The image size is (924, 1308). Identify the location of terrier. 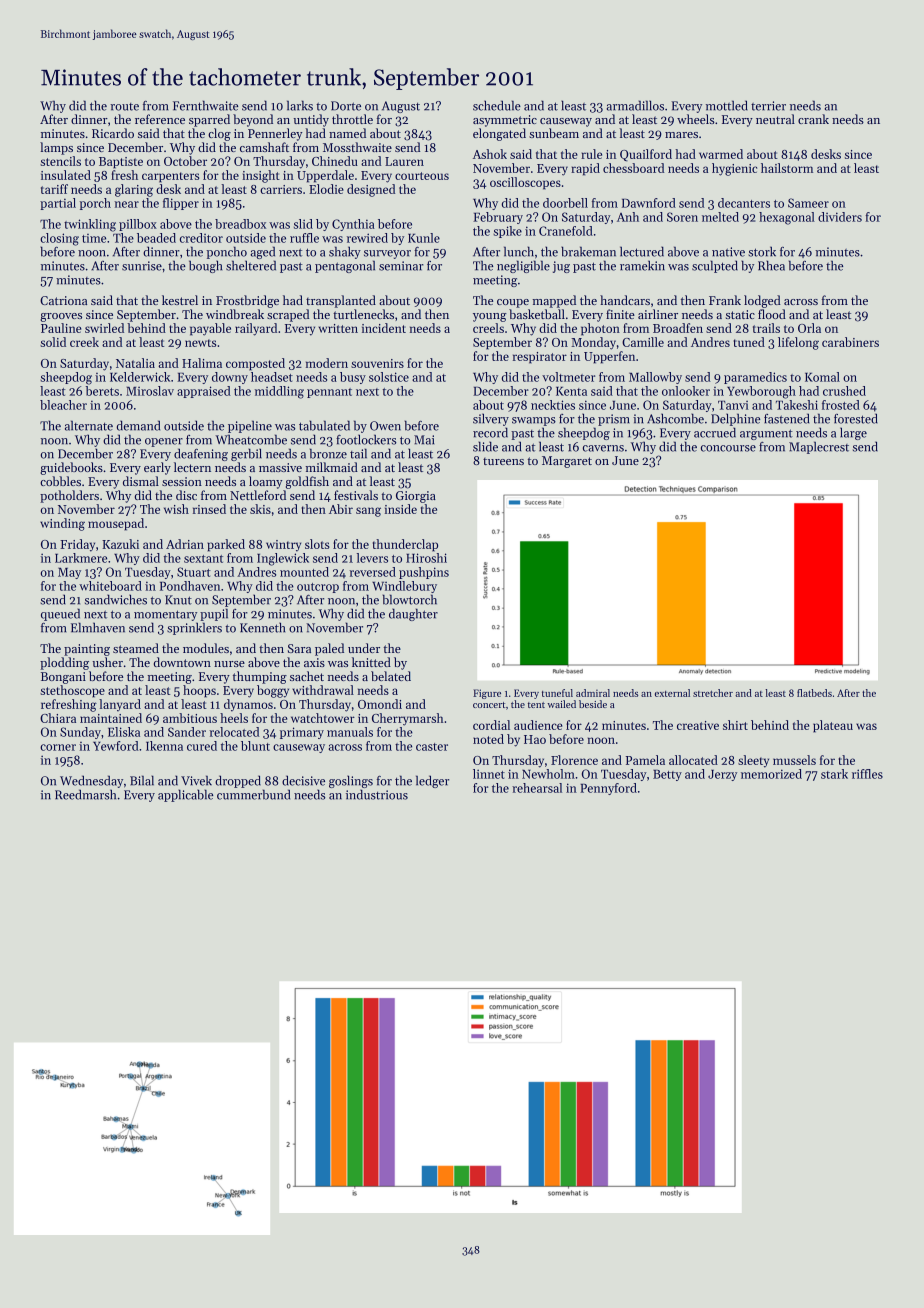
(768, 106).
